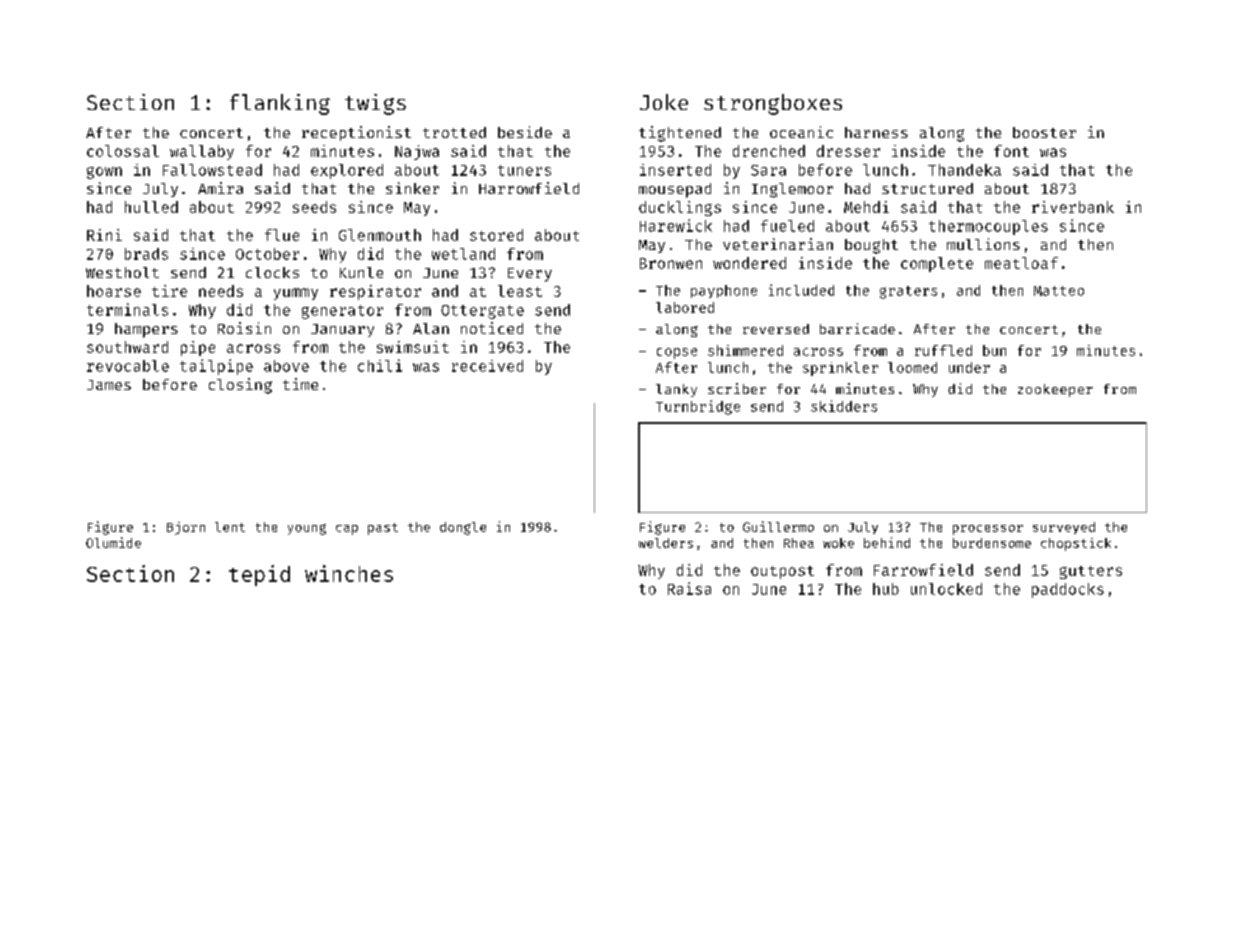  I want to click on Raisa, so click(689, 588).
